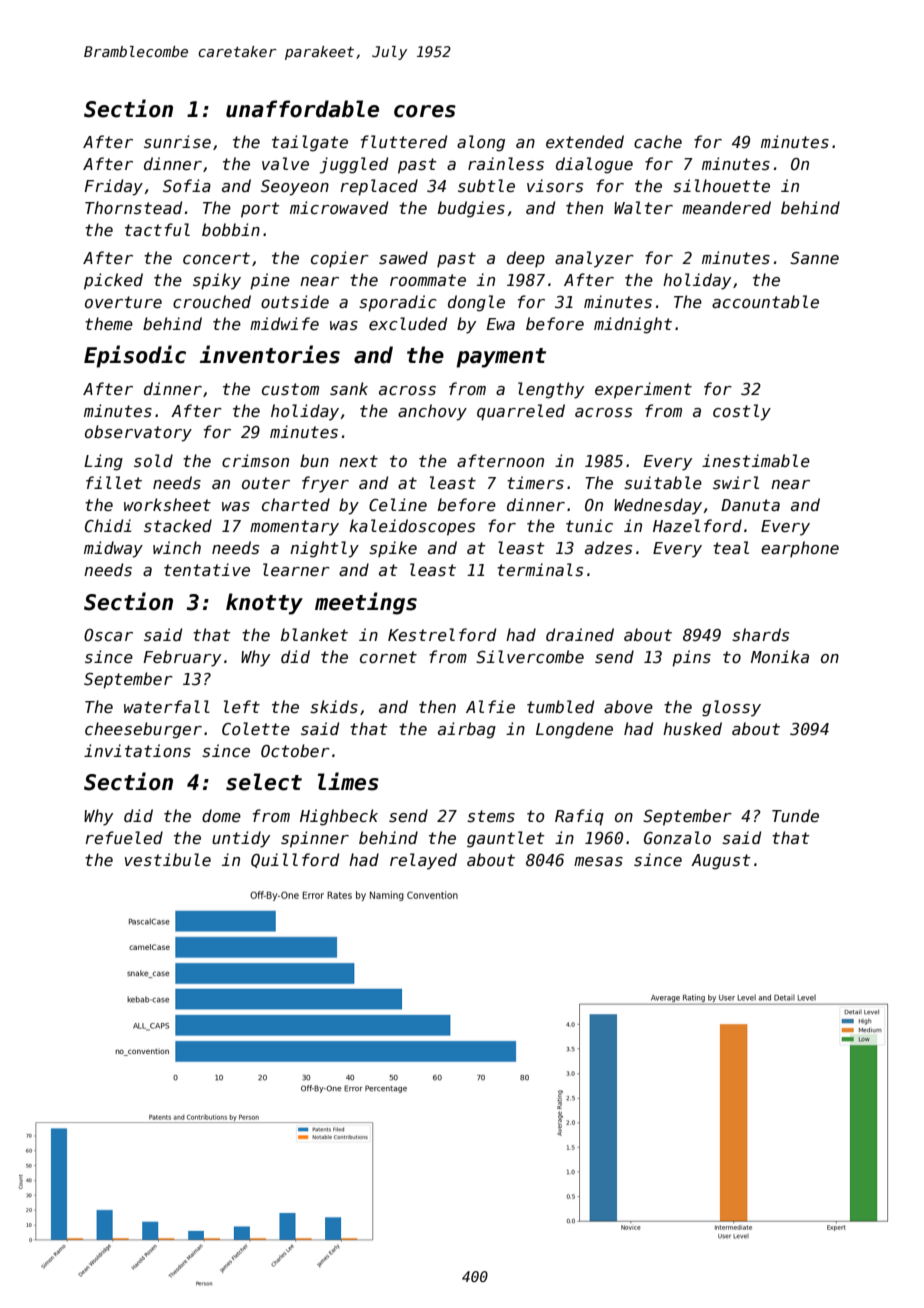 The width and height of the screenshot is (924, 1308). I want to click on sunrise, so click(177, 141).
